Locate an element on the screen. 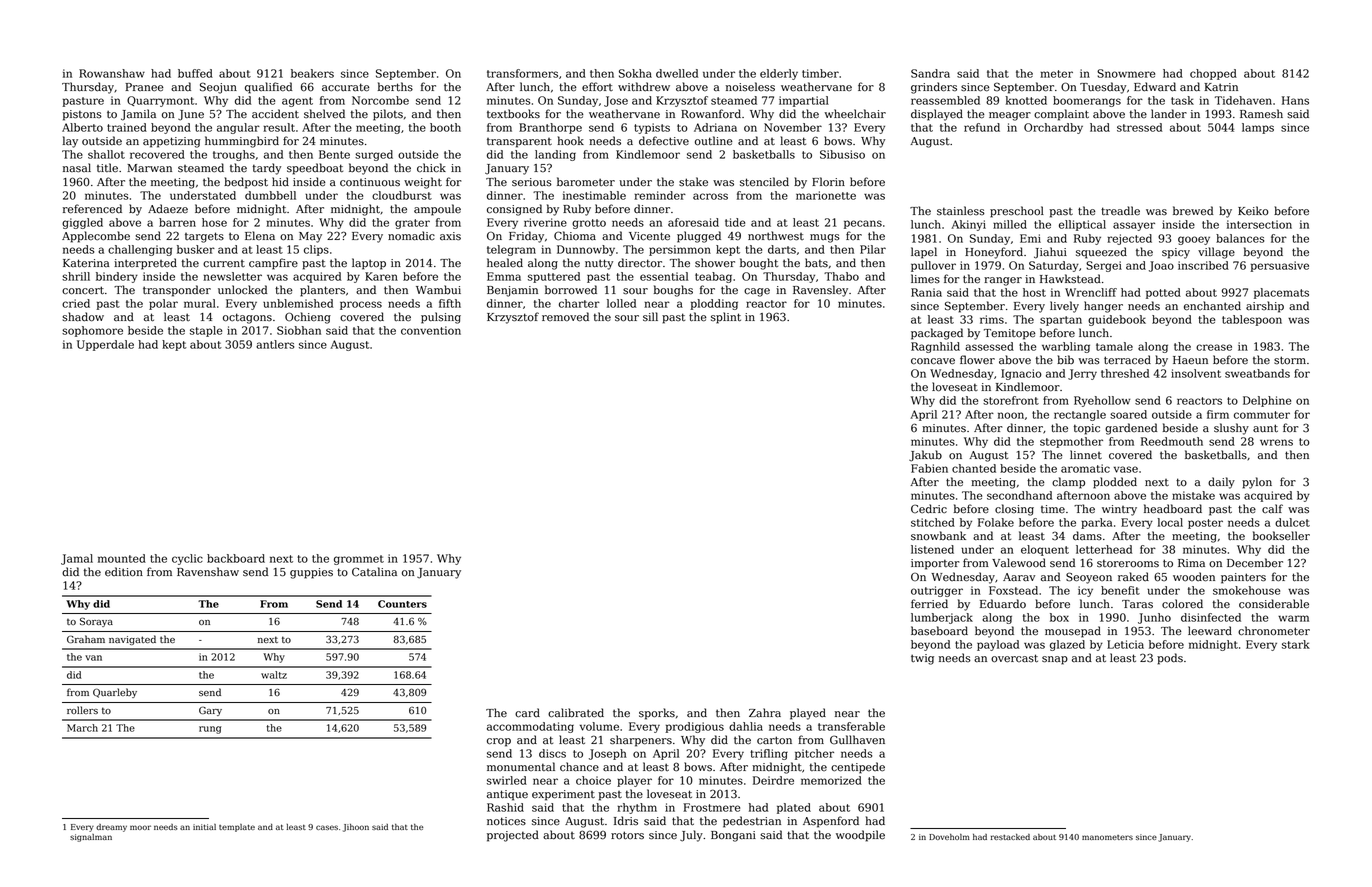 The image size is (1372, 887). charter is located at coordinates (579, 303).
